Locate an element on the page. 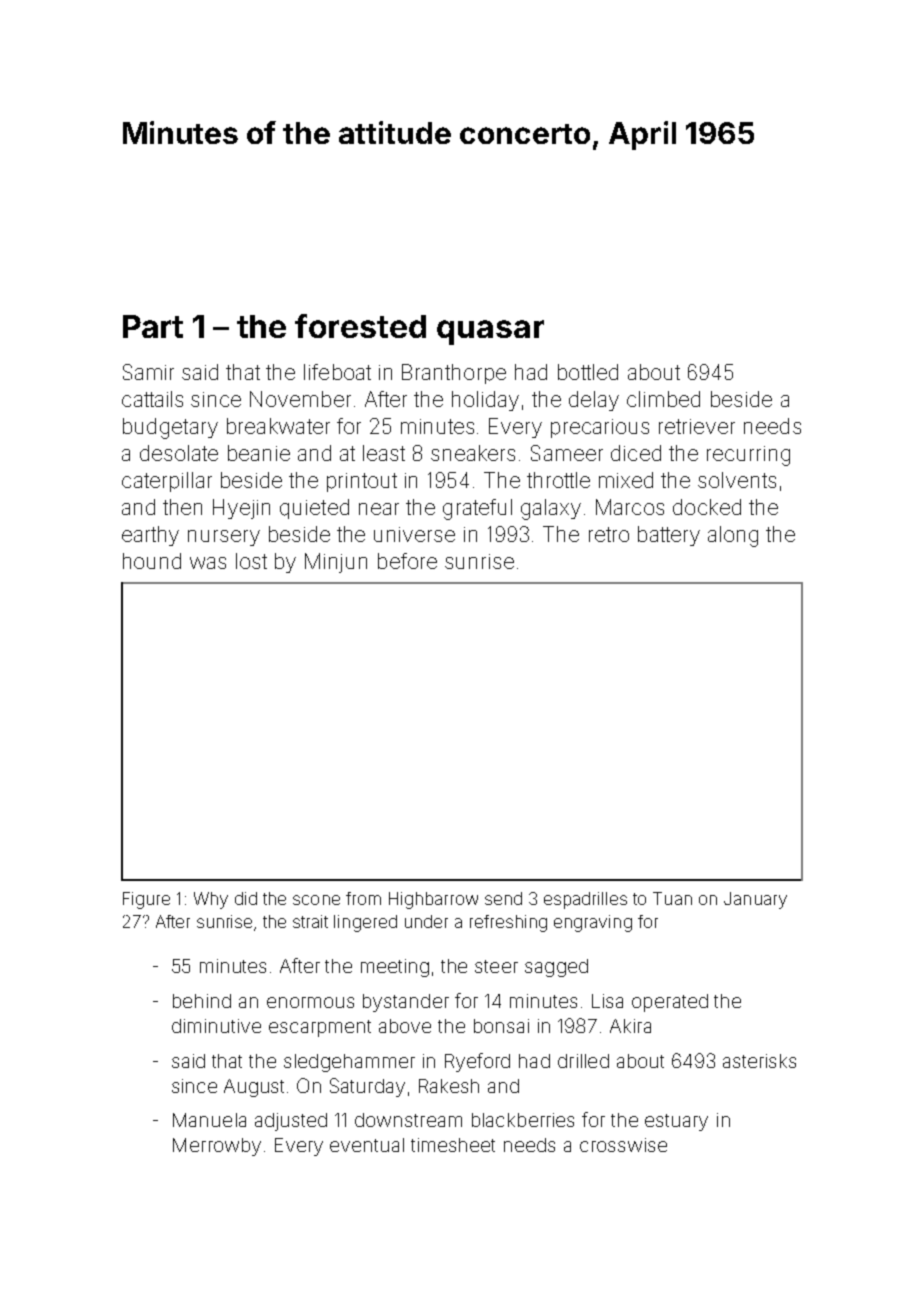 This page has height=1311, width=924. above is located at coordinates (405, 1026).
